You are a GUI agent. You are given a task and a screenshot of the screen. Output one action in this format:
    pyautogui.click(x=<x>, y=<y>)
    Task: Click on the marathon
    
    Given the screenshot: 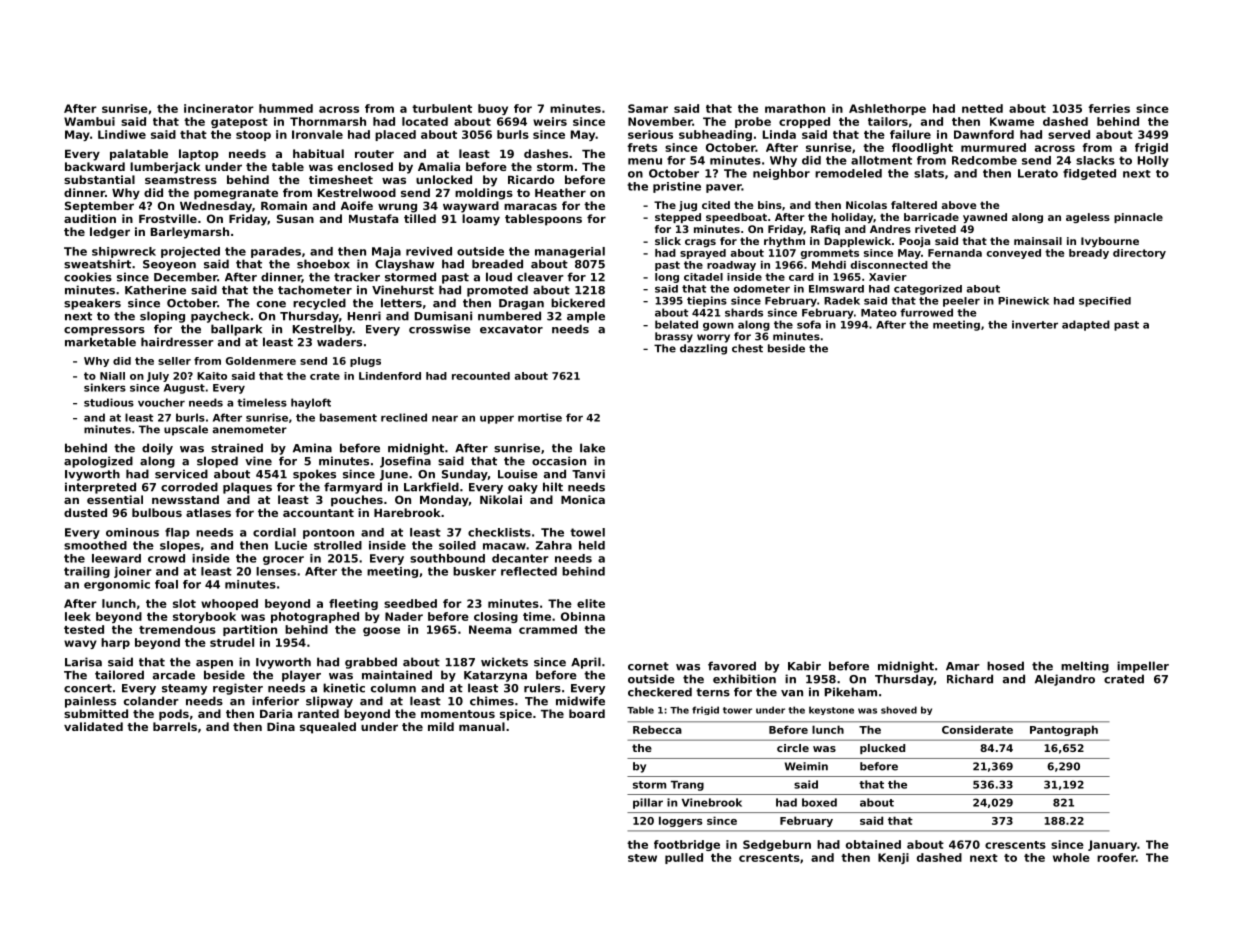 What is the action you would take?
    pyautogui.click(x=795, y=108)
